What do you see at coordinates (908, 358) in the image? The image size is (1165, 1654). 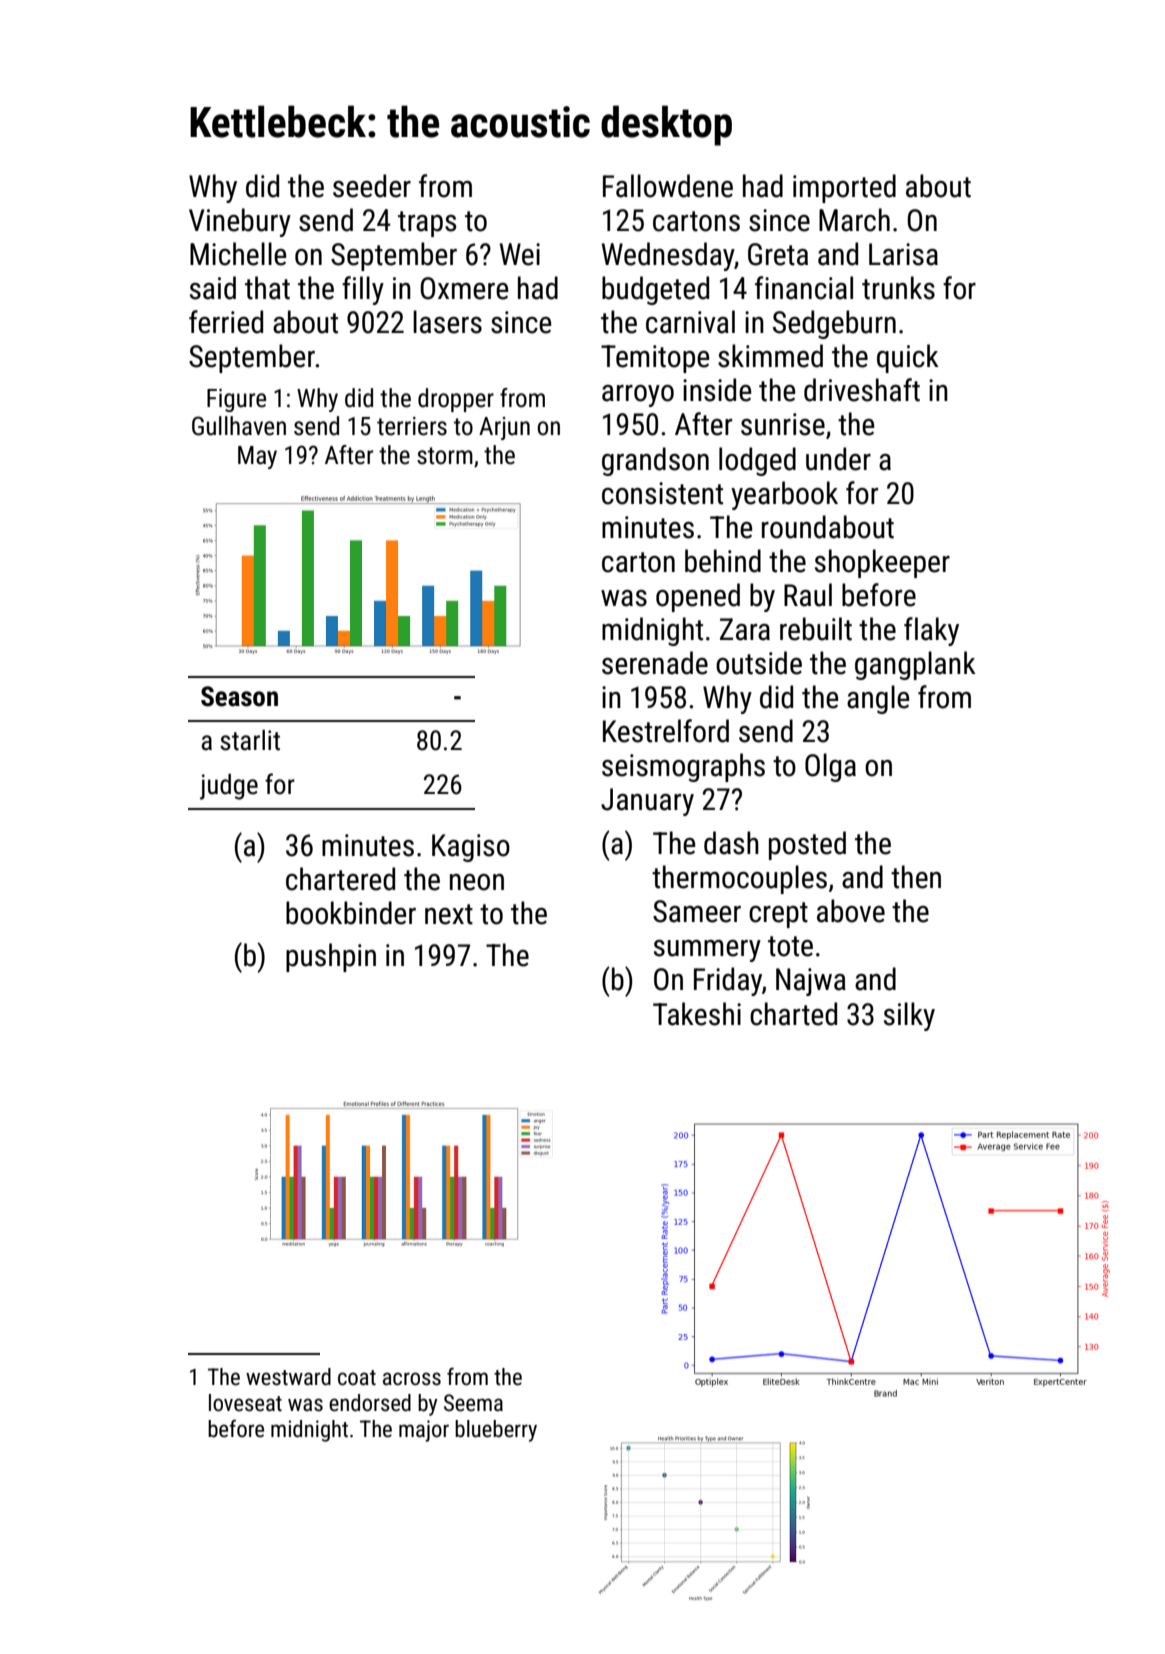 I see `quick` at bounding box center [908, 358].
